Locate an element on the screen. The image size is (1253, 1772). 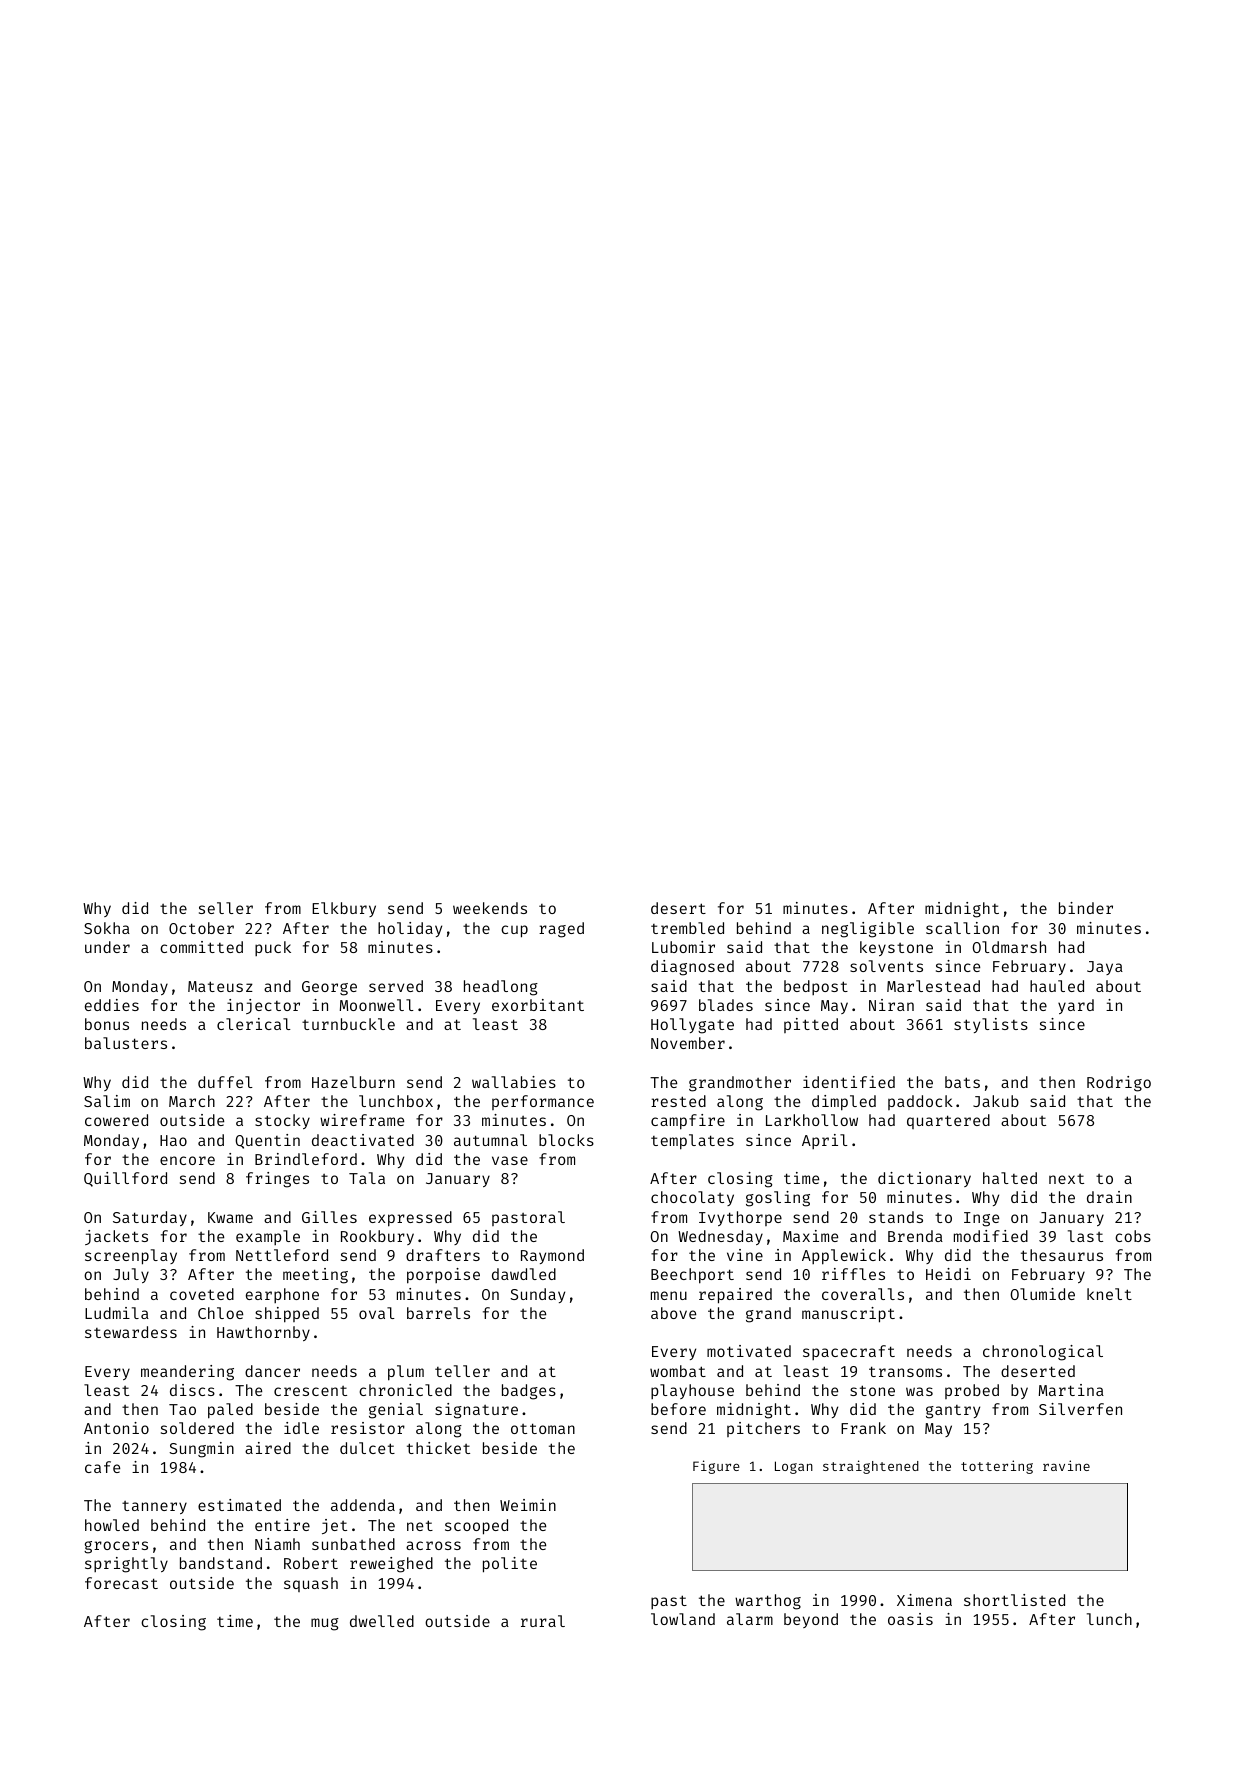
manuscript is located at coordinates (848, 1315).
